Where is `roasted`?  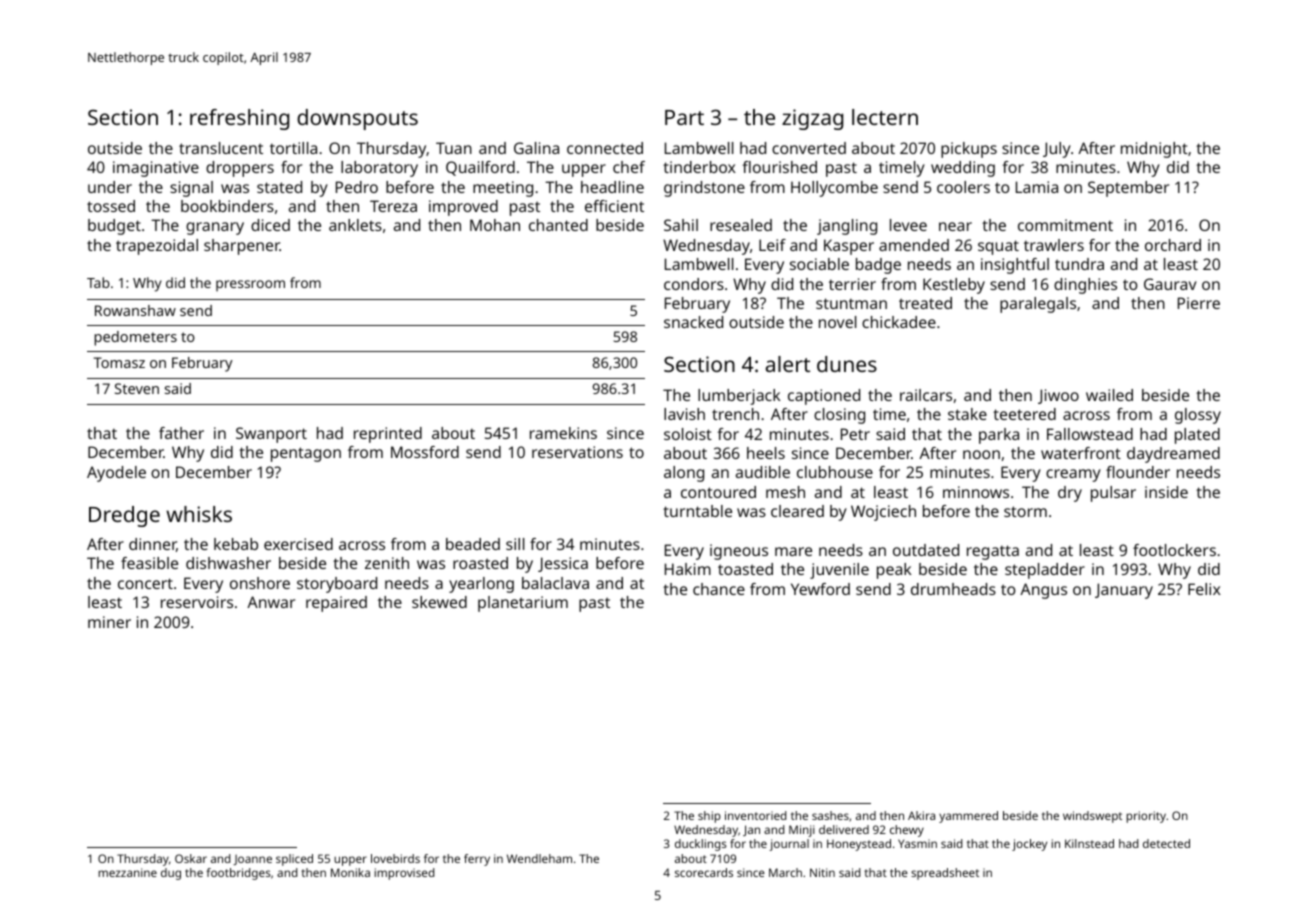
roasted is located at coordinates (480, 563).
